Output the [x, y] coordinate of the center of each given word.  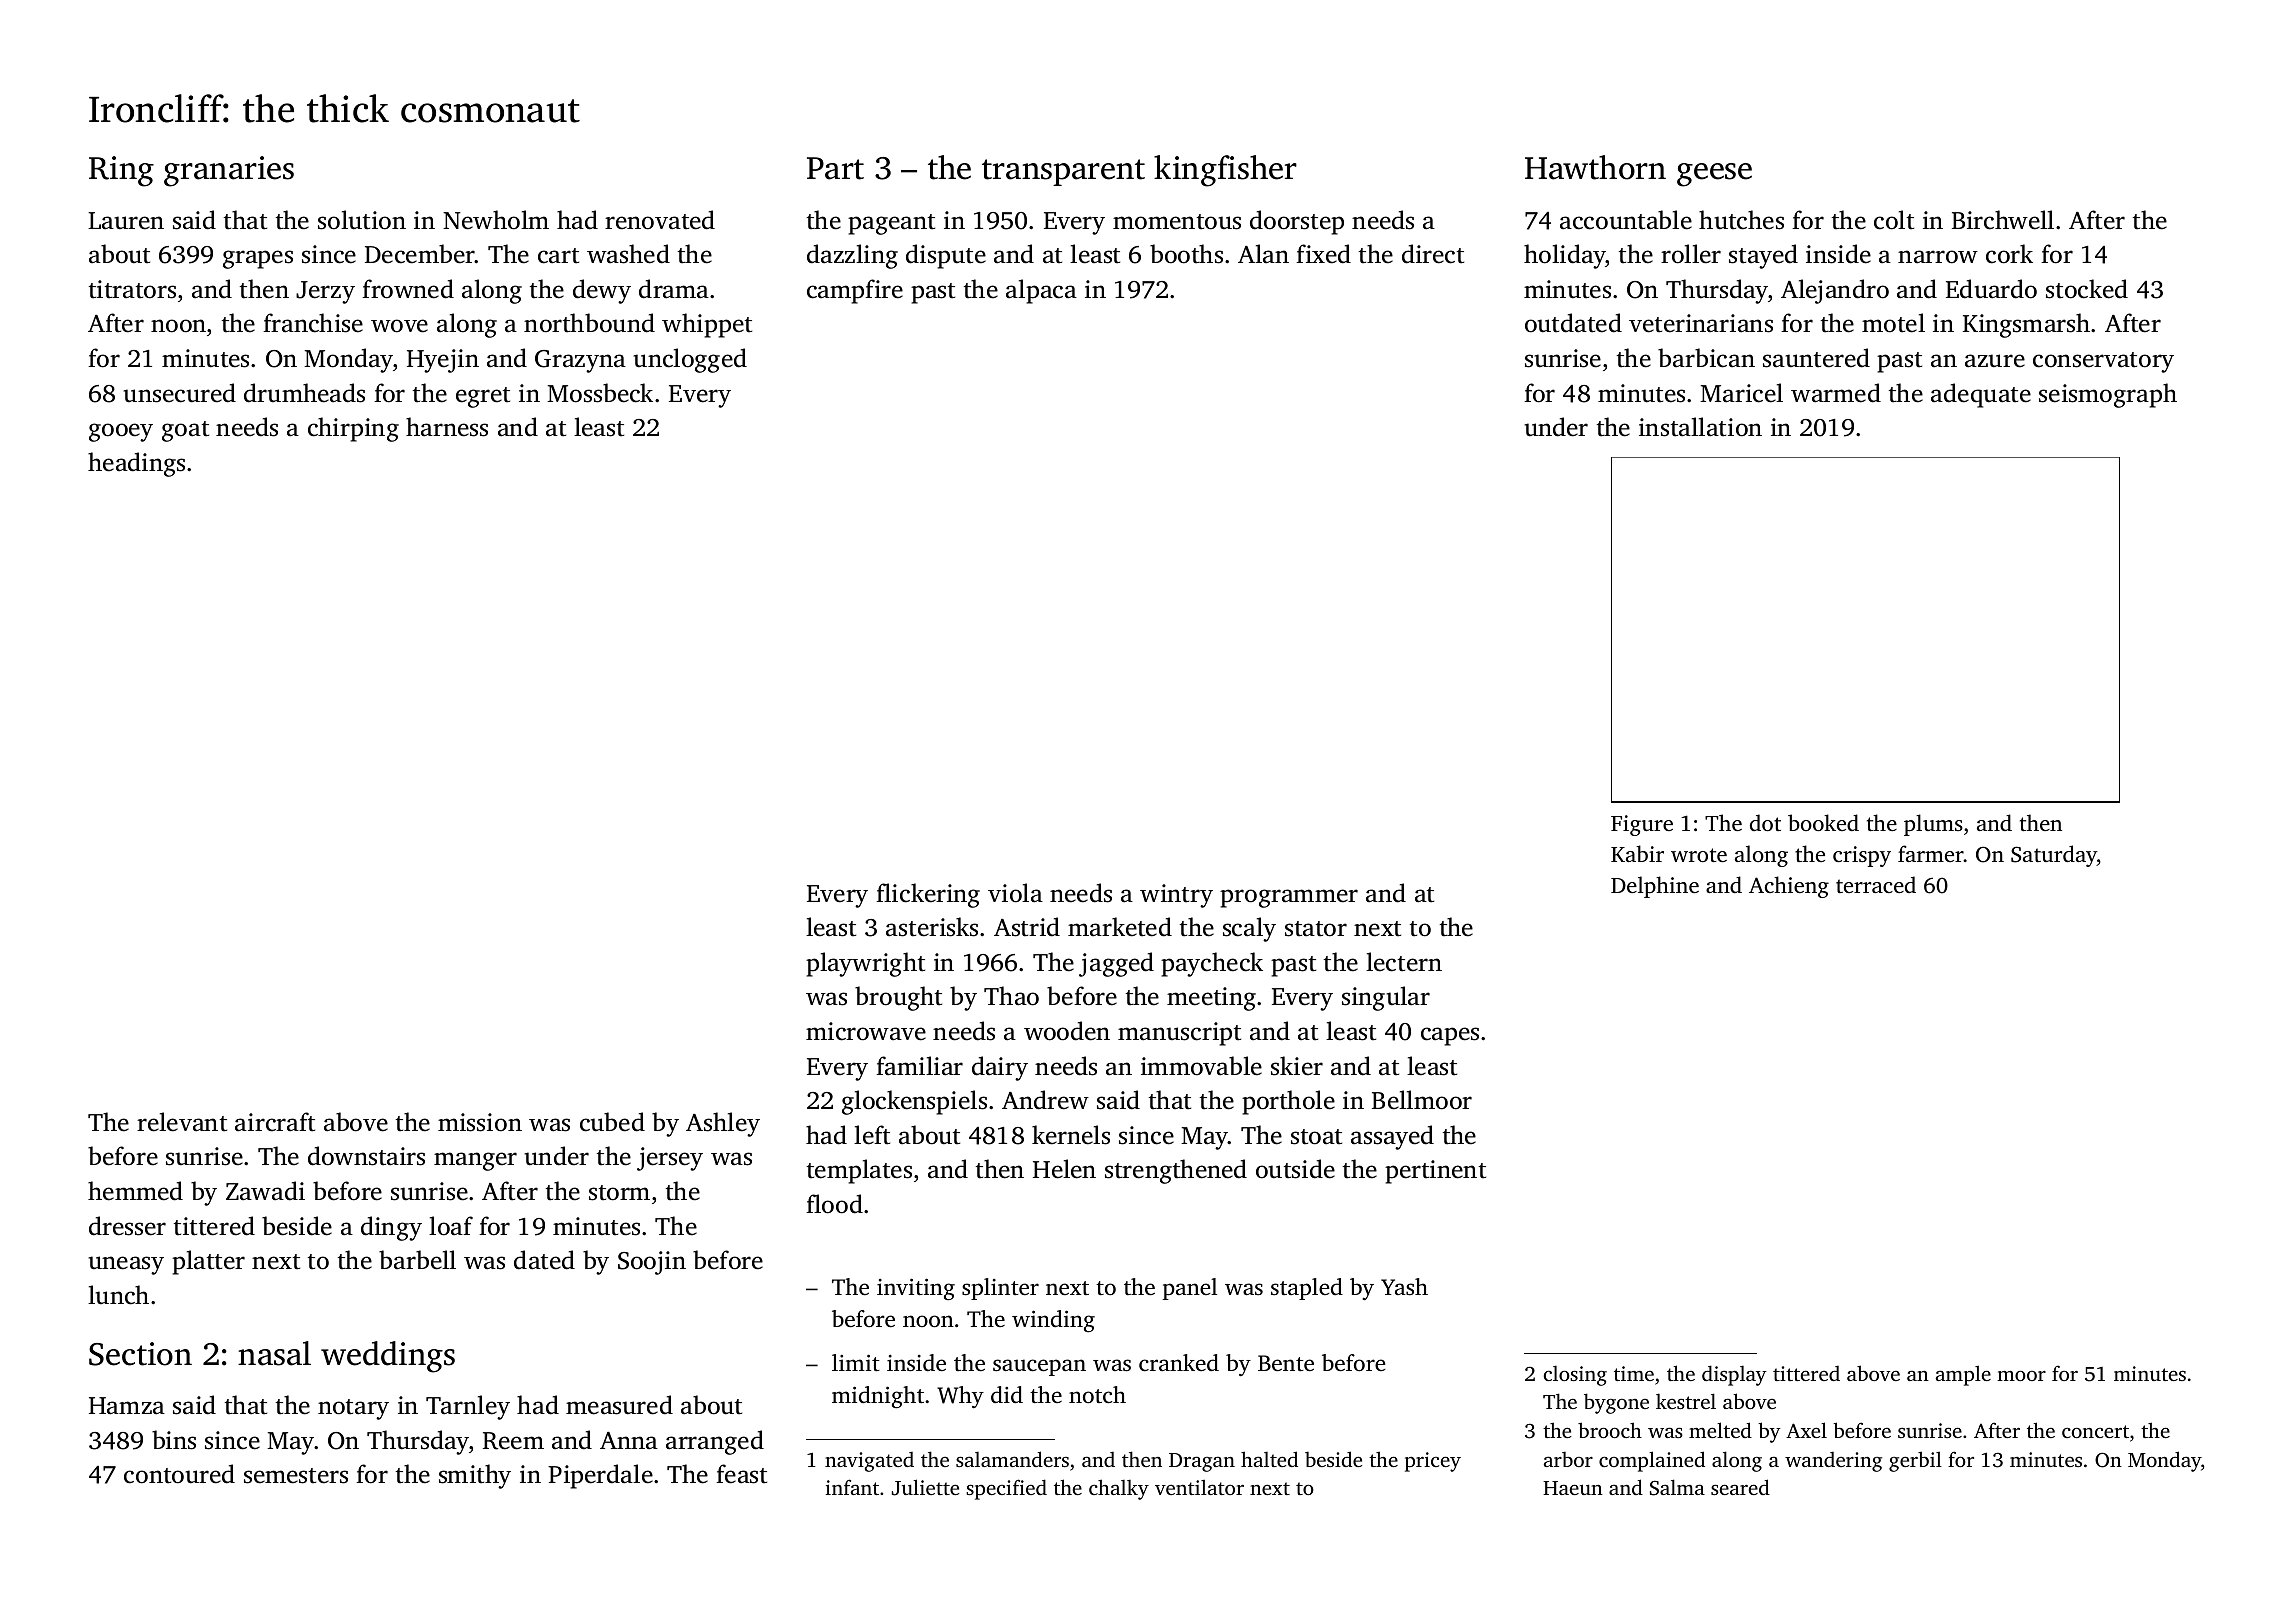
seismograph [2108, 395]
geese [1714, 175]
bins [174, 1440]
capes [1450, 1036]
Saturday [2054, 856]
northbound [589, 323]
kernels [1071, 1135]
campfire [855, 291]
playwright [865, 964]
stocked [2087, 289]
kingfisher [1225, 171]
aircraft [275, 1122]
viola [1015, 893]
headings [136, 464]
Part [835, 168]
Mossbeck [600, 393]
